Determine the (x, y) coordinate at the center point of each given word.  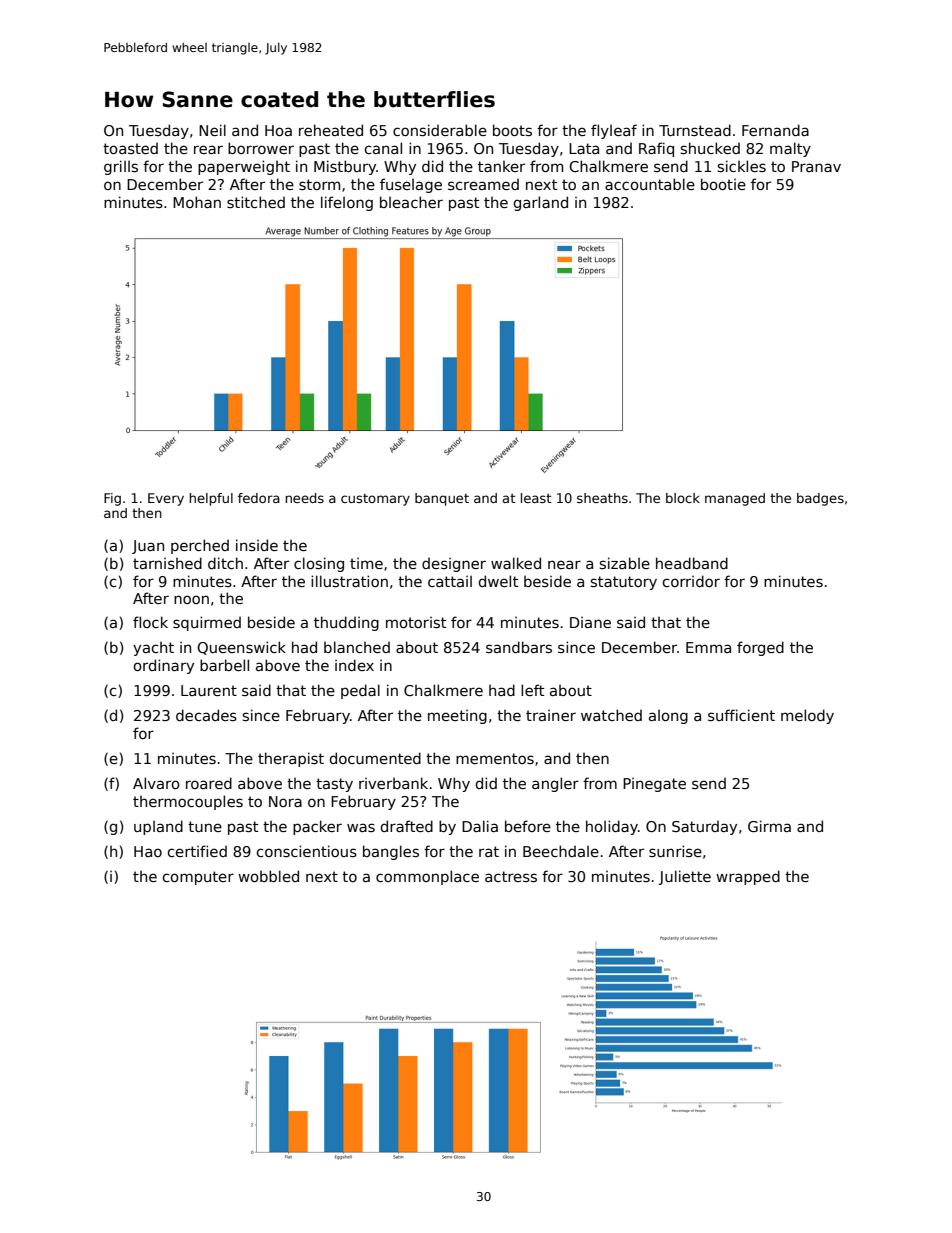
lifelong (347, 203)
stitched (256, 202)
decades (206, 715)
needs (305, 498)
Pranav (816, 166)
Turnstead (695, 130)
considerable (440, 130)
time (366, 563)
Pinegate (654, 784)
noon (191, 599)
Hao (148, 851)
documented (375, 758)
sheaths (602, 498)
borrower (261, 148)
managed (735, 499)
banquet (442, 499)
